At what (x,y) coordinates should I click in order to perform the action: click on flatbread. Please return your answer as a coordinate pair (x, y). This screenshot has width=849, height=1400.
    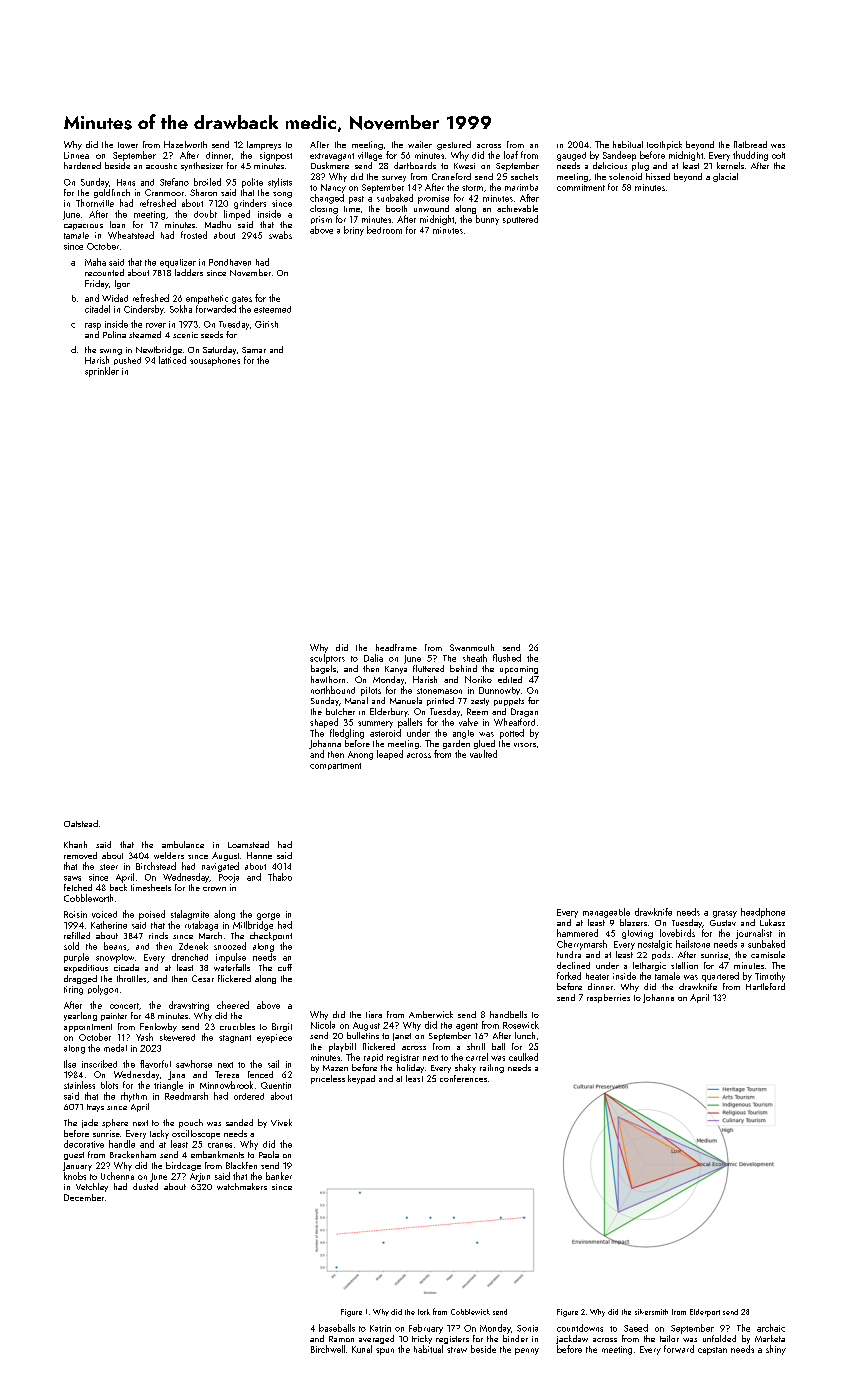
    Looking at the image, I should click on (750, 144).
